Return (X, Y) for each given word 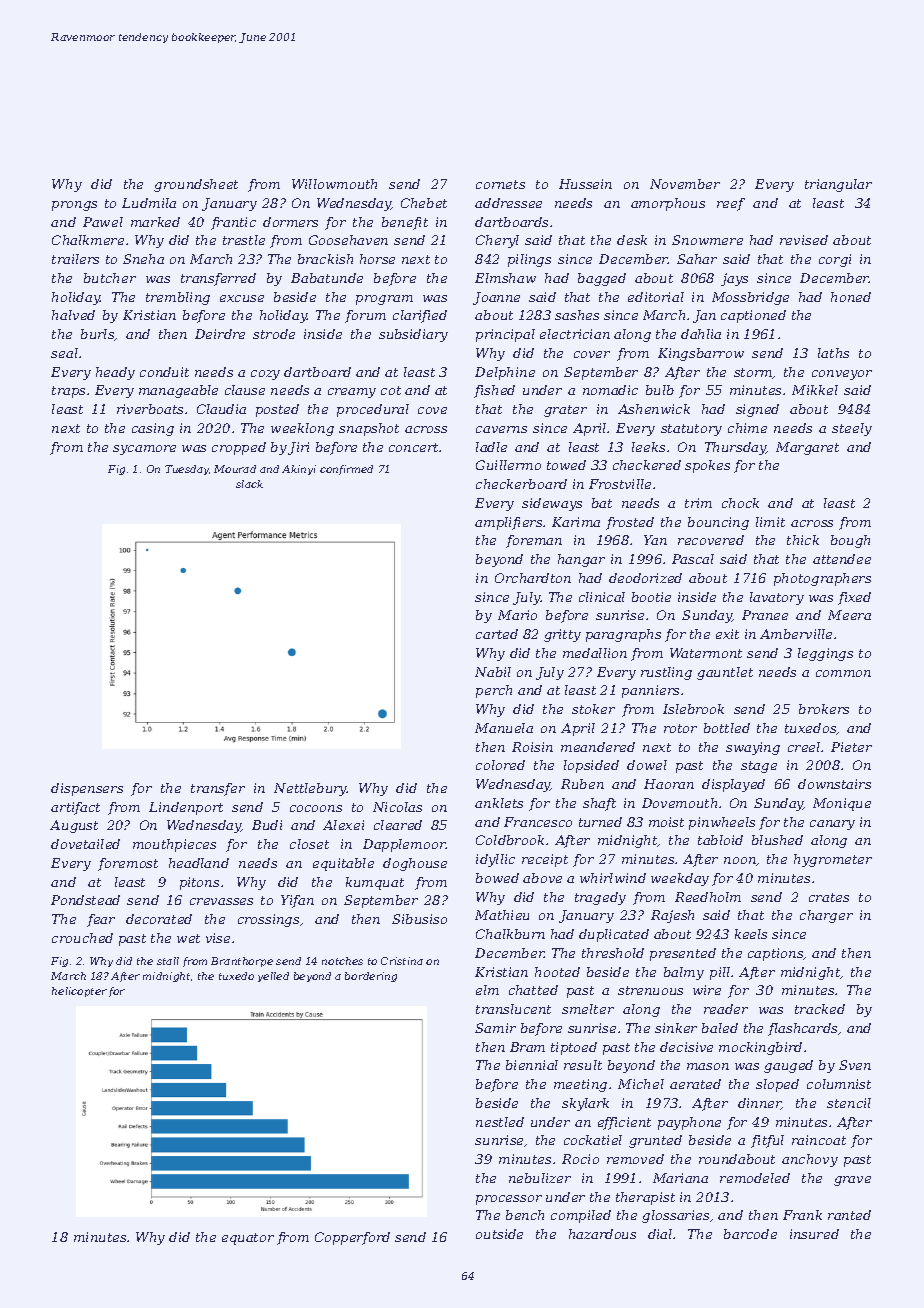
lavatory (777, 598)
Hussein (585, 184)
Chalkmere (88, 240)
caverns (501, 429)
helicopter (79, 992)
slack (249, 484)
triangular (838, 185)
